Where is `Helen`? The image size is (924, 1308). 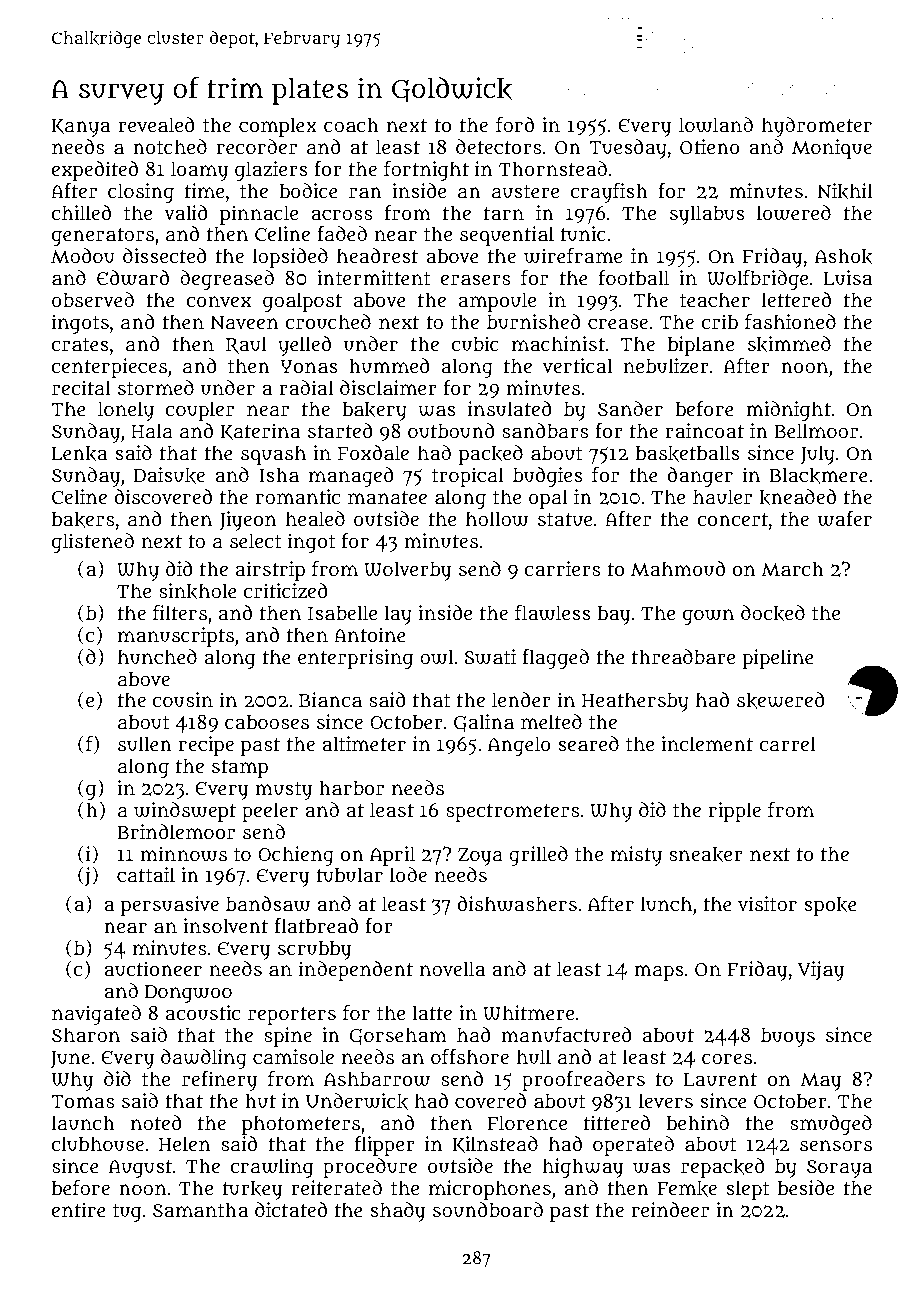
Helen is located at coordinates (184, 1143).
